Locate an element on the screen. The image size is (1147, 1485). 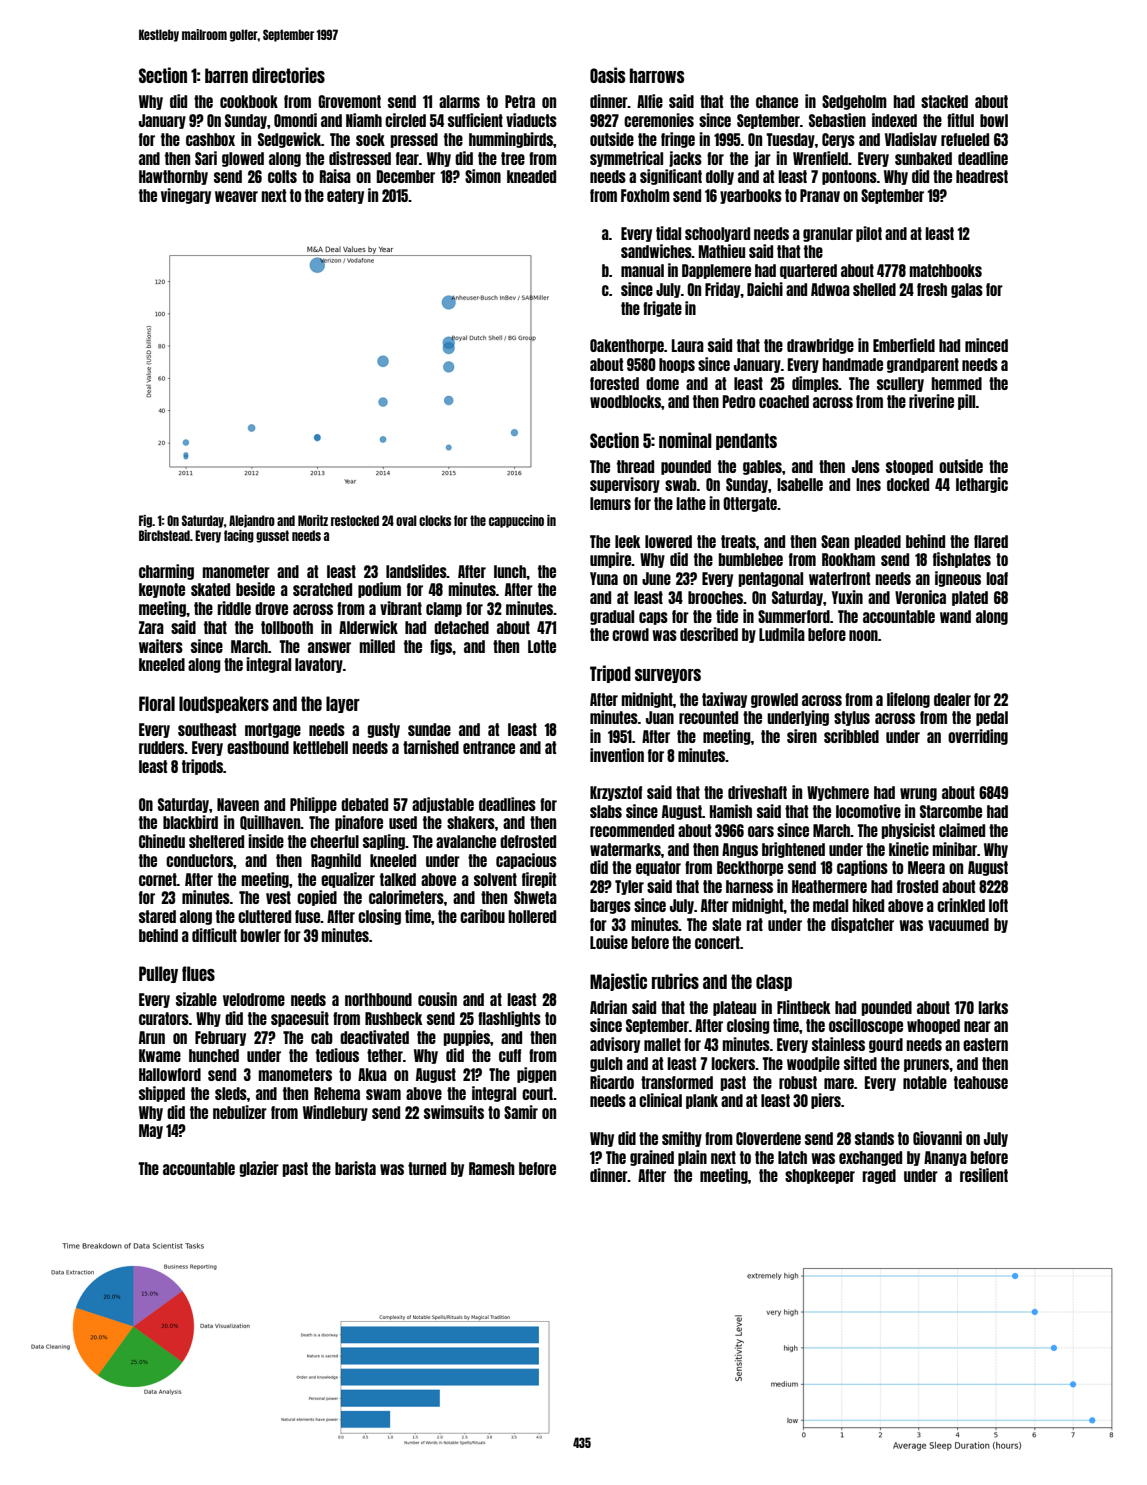
Ragnhild is located at coordinates (336, 861).
